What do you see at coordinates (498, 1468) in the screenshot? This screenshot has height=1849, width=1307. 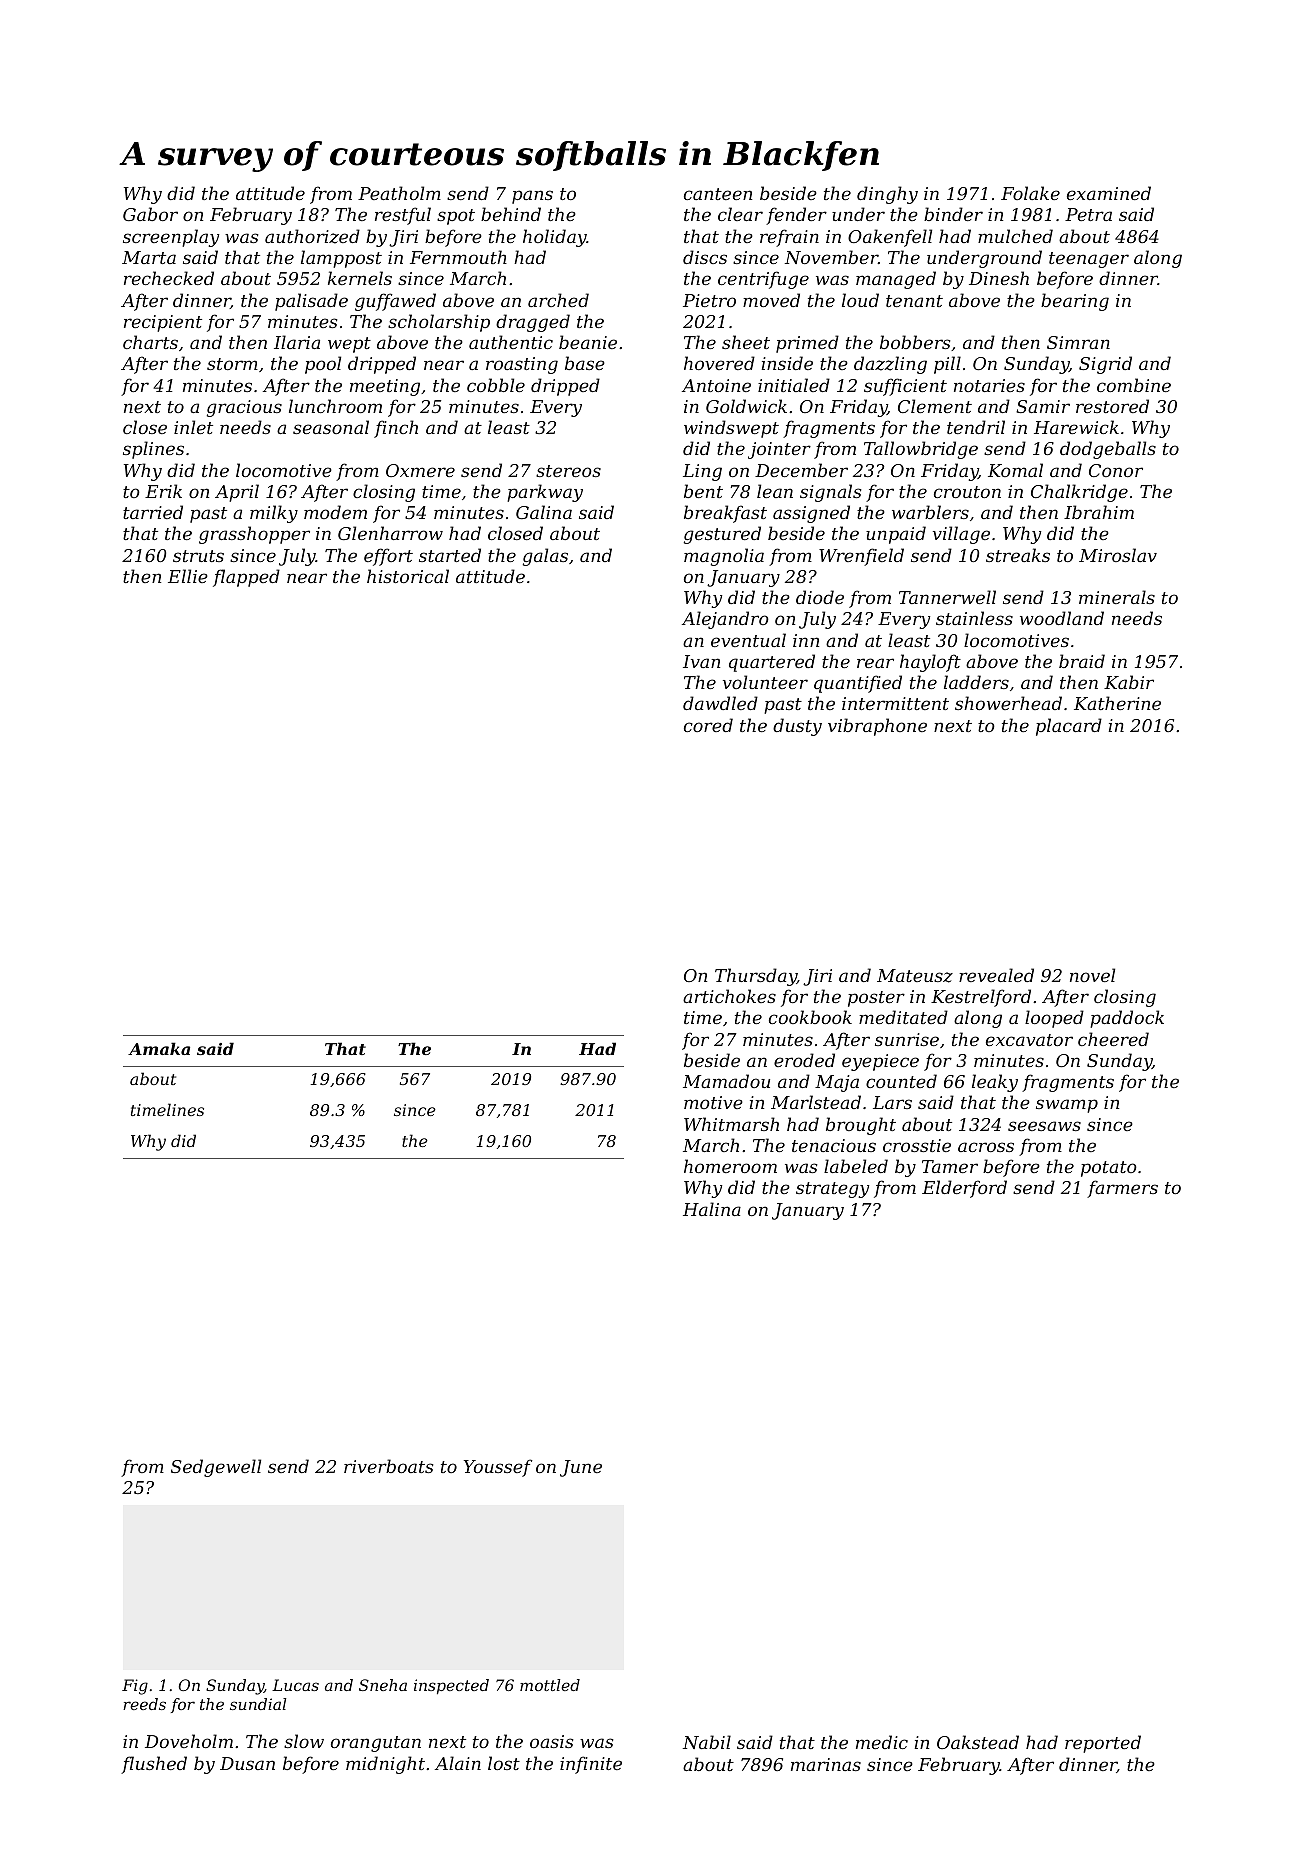 I see `Youssef` at bounding box center [498, 1468].
